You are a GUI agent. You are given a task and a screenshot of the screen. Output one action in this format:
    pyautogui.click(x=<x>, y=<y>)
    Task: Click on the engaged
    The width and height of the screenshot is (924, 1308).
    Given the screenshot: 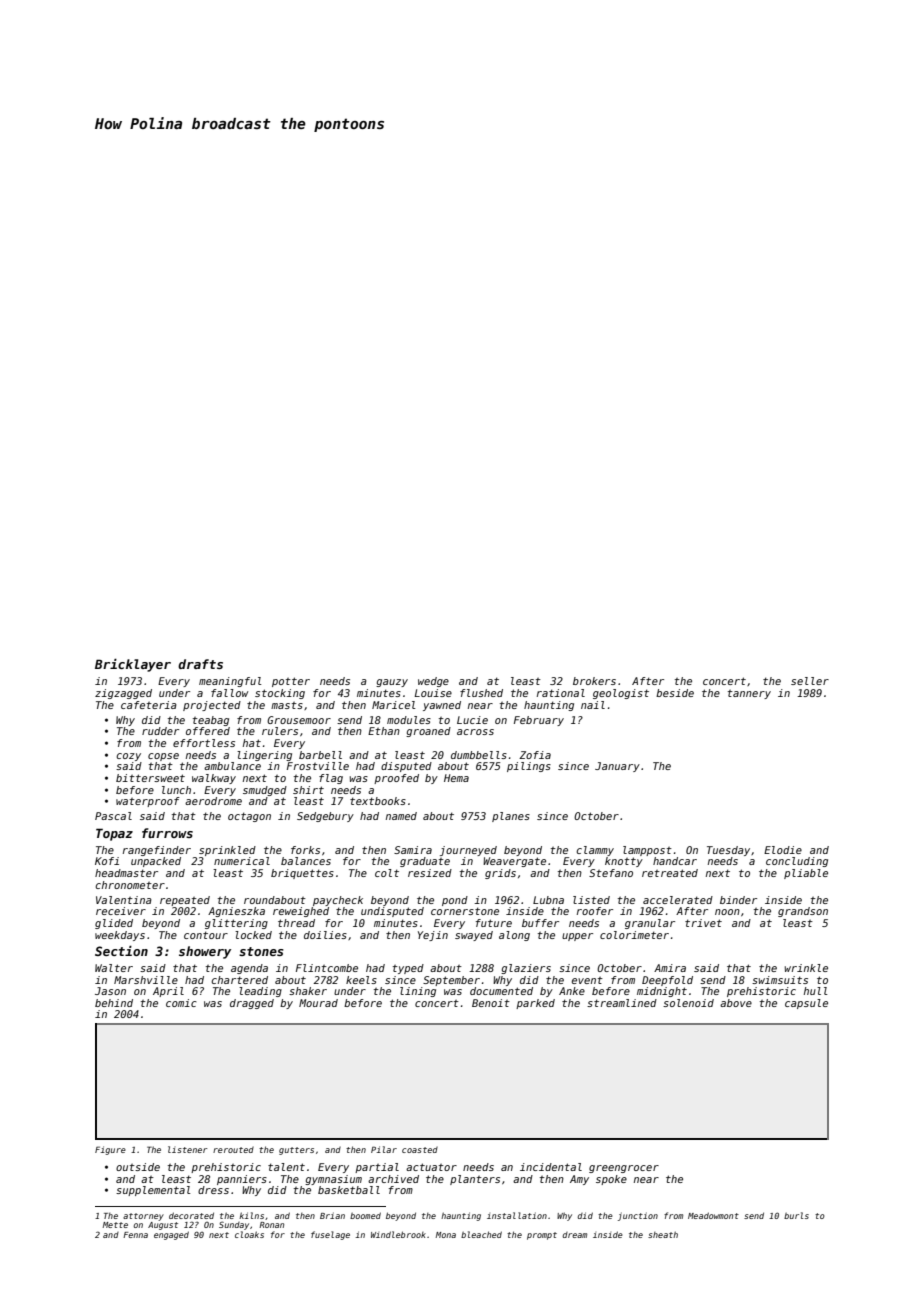 What is the action you would take?
    pyautogui.click(x=171, y=1235)
